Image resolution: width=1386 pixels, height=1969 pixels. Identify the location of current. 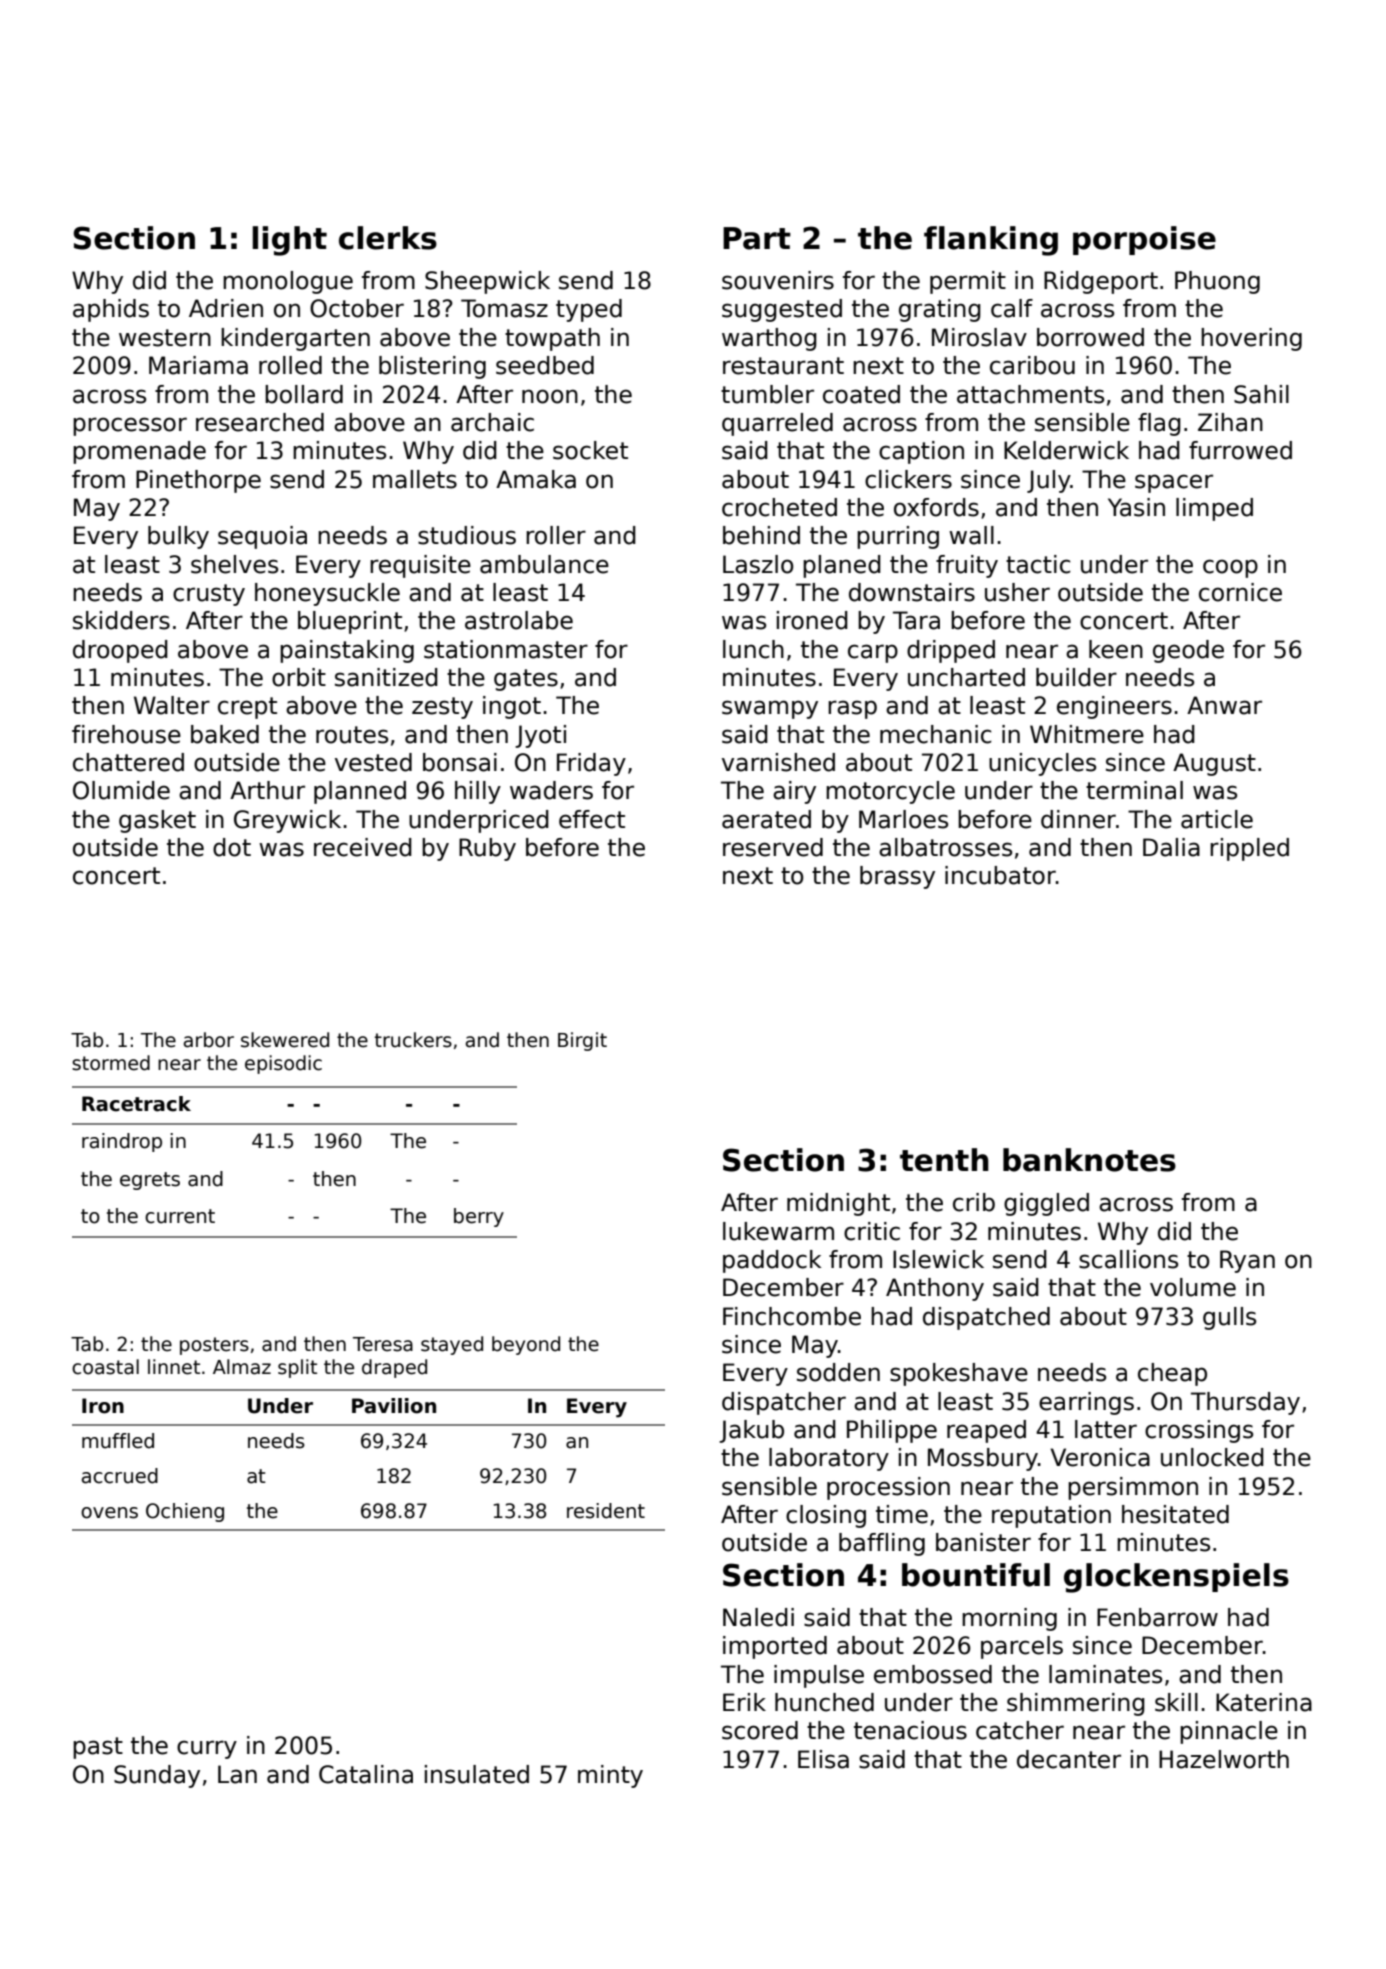
(180, 1216).
